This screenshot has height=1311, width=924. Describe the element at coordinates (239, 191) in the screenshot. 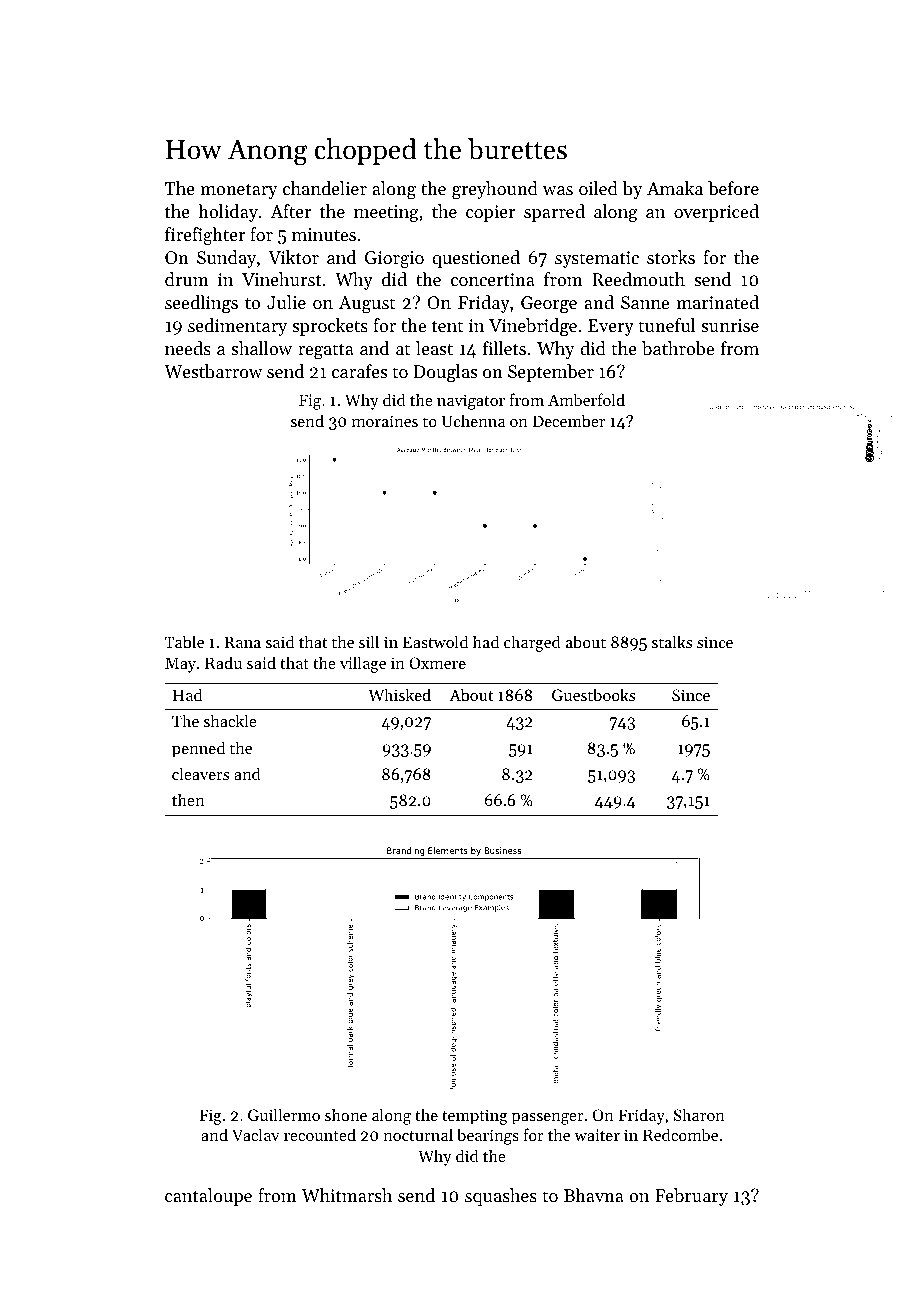

I see `monetary` at that location.
